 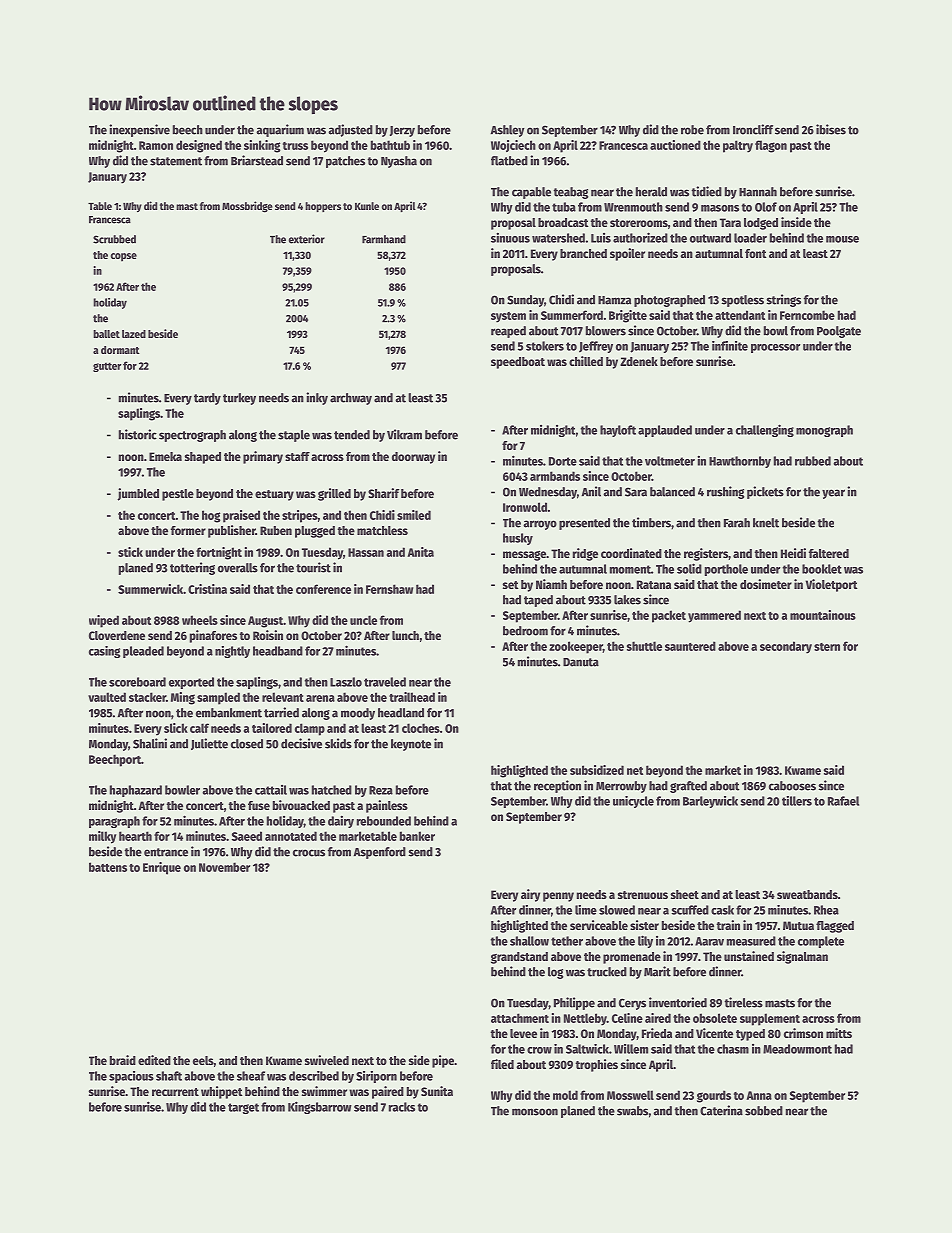 What do you see at coordinates (209, 744) in the screenshot?
I see `Juliette` at bounding box center [209, 744].
